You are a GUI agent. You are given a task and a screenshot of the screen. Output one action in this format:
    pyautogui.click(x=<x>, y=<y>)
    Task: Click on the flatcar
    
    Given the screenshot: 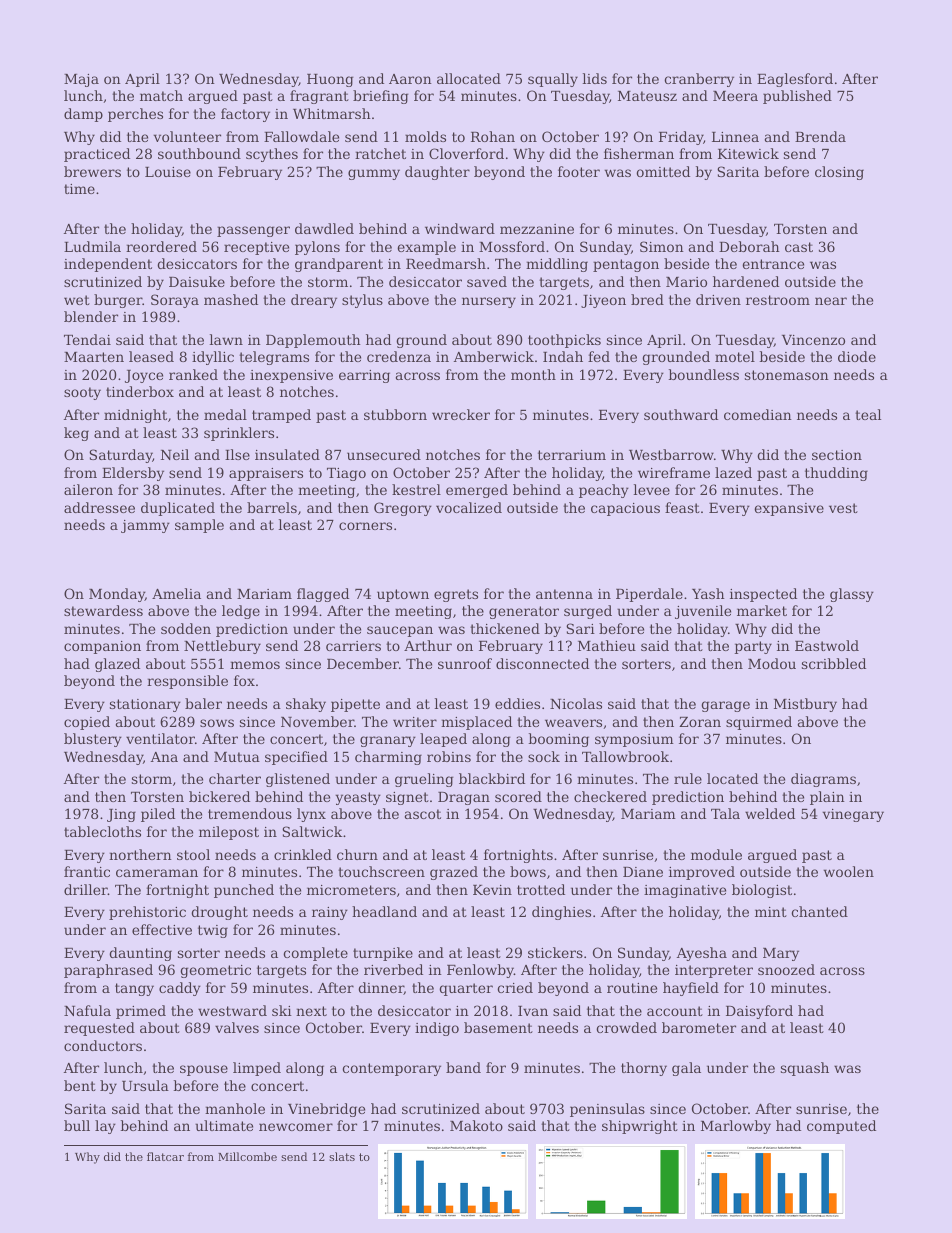 What is the action you would take?
    pyautogui.click(x=165, y=1156)
